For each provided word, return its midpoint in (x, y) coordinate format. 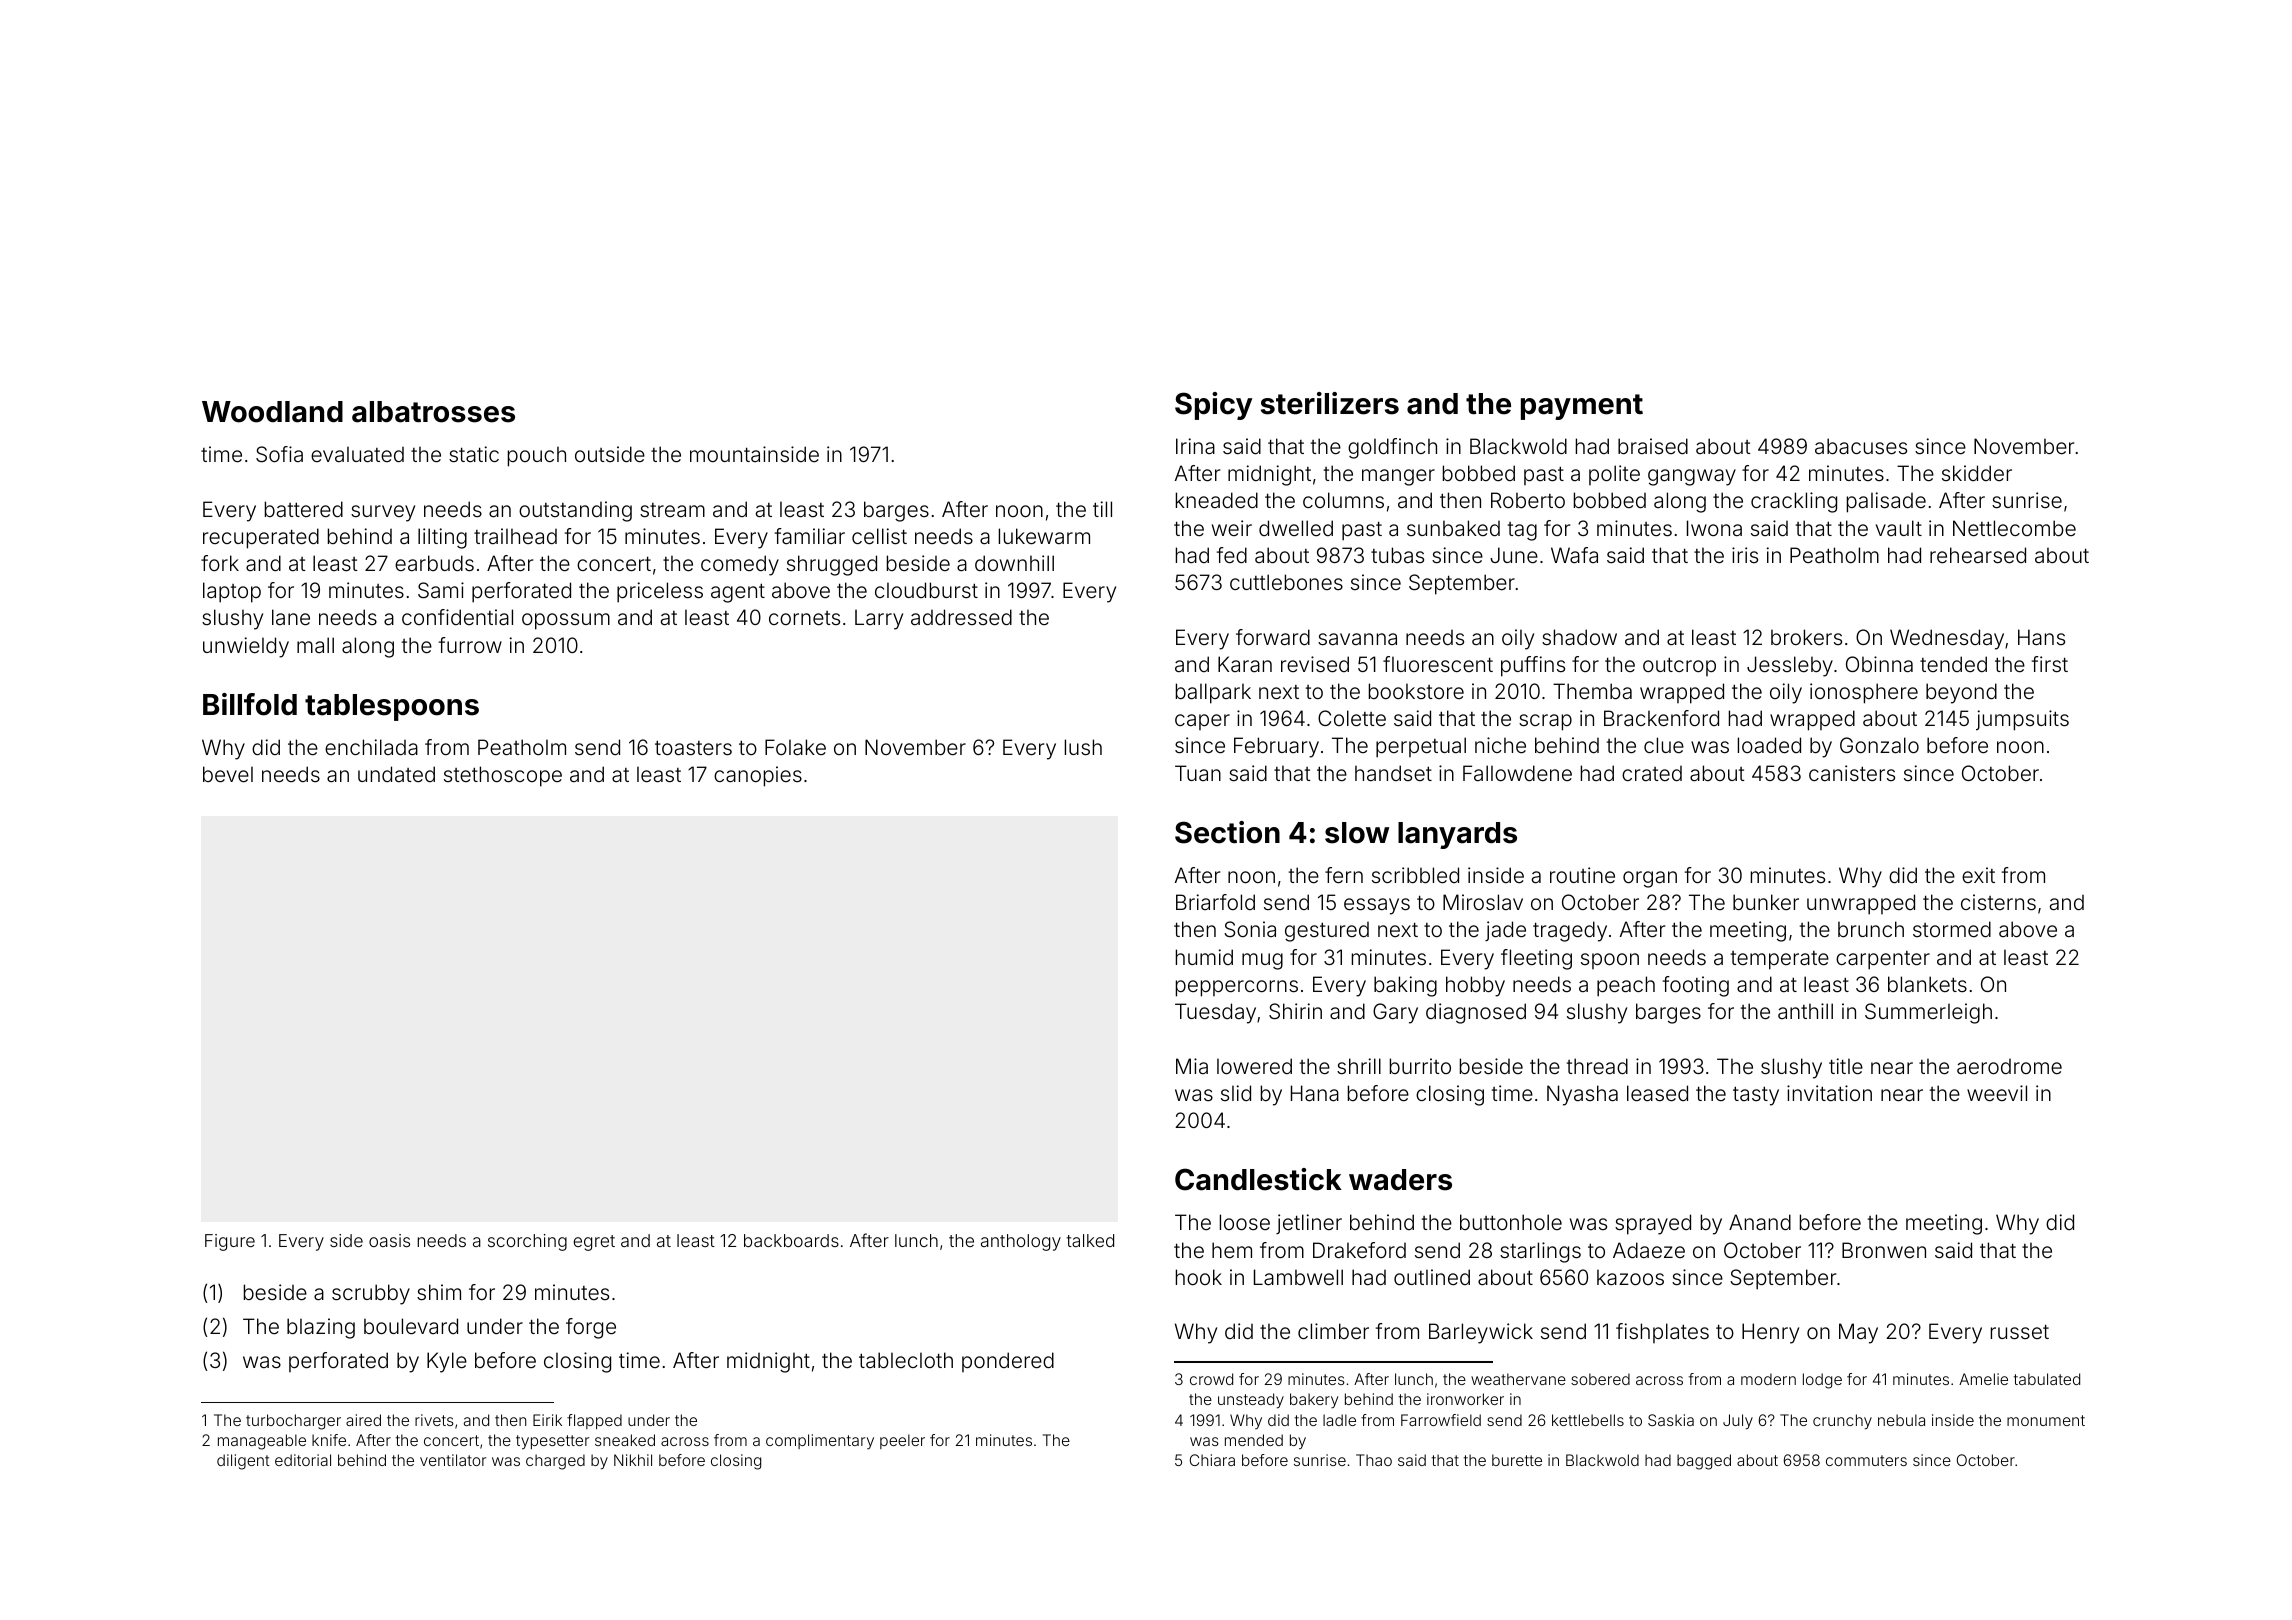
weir (1232, 528)
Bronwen (1884, 1250)
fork (220, 563)
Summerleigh (1928, 1013)
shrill (1359, 1066)
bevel (228, 774)
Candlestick (1258, 1179)
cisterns (1998, 902)
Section (1227, 832)
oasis (389, 1240)
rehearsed (1978, 555)
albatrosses (433, 412)
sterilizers (1330, 403)
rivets (434, 1420)
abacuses (1861, 446)
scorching (527, 1242)
